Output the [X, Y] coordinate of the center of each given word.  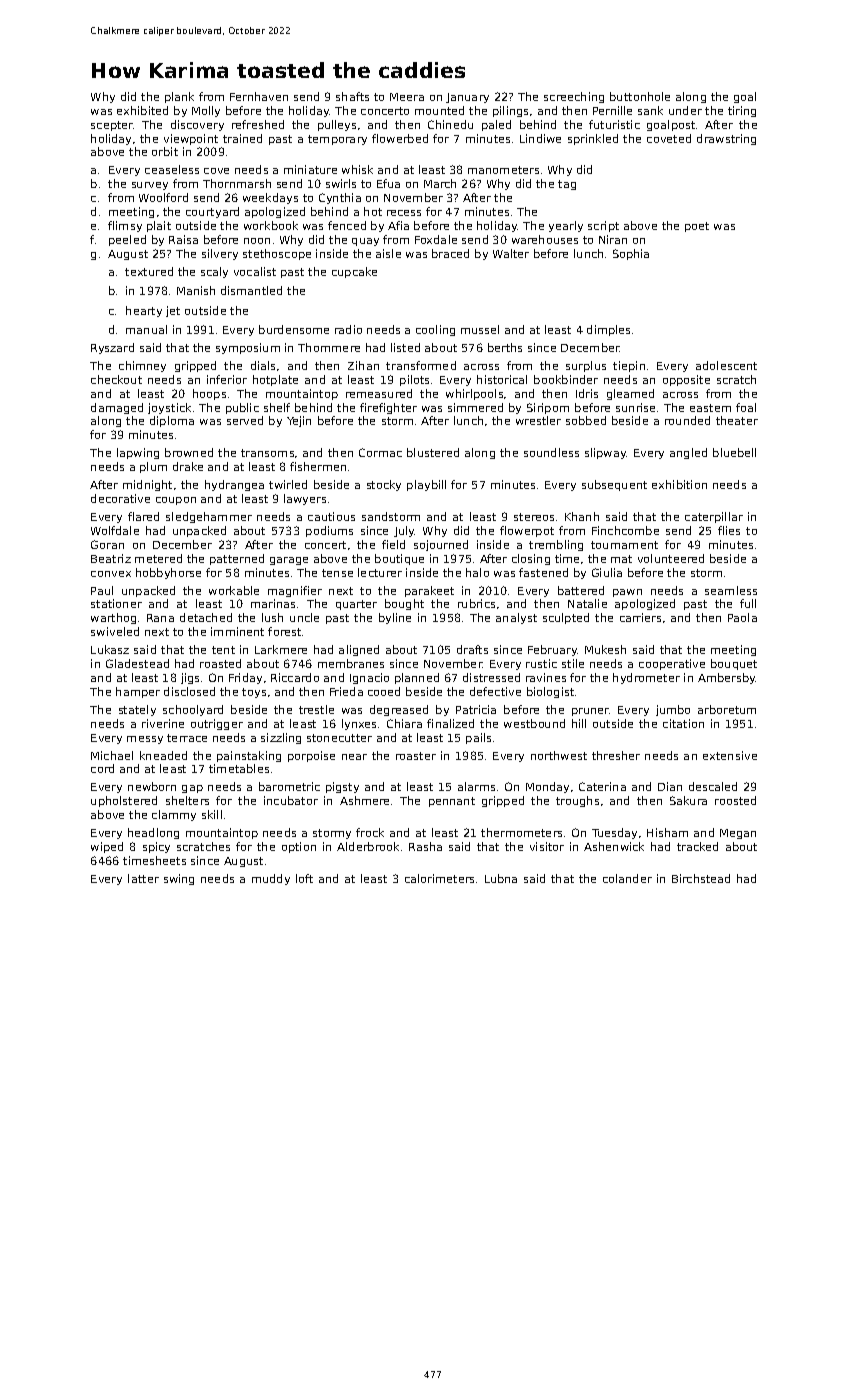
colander [627, 878]
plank [179, 97]
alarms [476, 786]
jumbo [673, 710]
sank [650, 110]
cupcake [354, 272]
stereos [534, 517]
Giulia [607, 572]
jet [173, 311]
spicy [156, 847]
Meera [407, 97]
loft [304, 878]
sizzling [281, 738]
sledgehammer [209, 517]
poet [697, 227]
